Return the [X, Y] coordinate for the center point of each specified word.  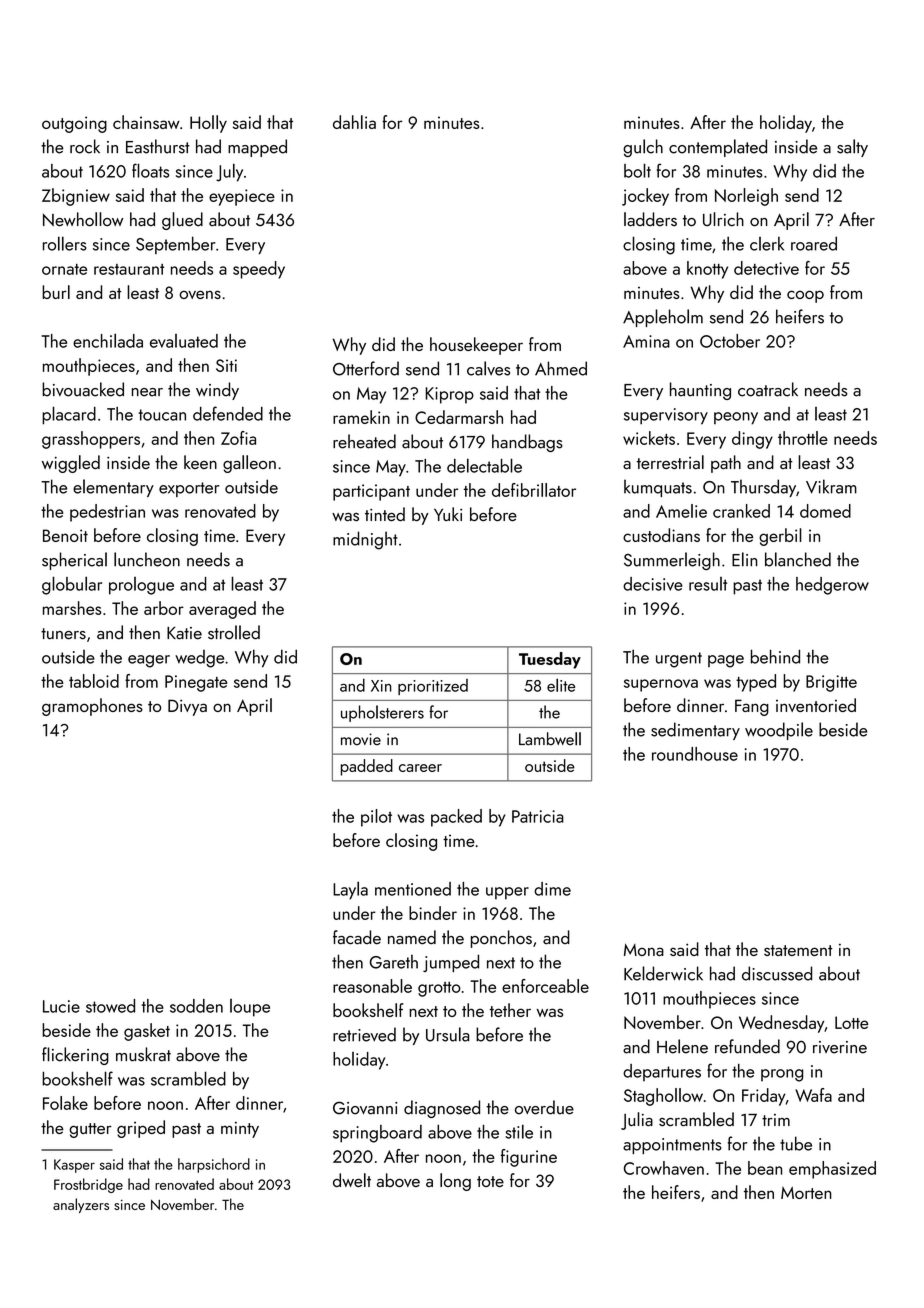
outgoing [74, 124]
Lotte [851, 1022]
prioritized [433, 687]
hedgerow [832, 586]
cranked [741, 511]
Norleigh [746, 197]
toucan [162, 415]
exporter [189, 489]
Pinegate [196, 683]
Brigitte [831, 683]
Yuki [448, 514]
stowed [110, 1006]
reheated [364, 441]
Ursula [447, 1034]
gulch [643, 148]
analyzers [81, 1205]
